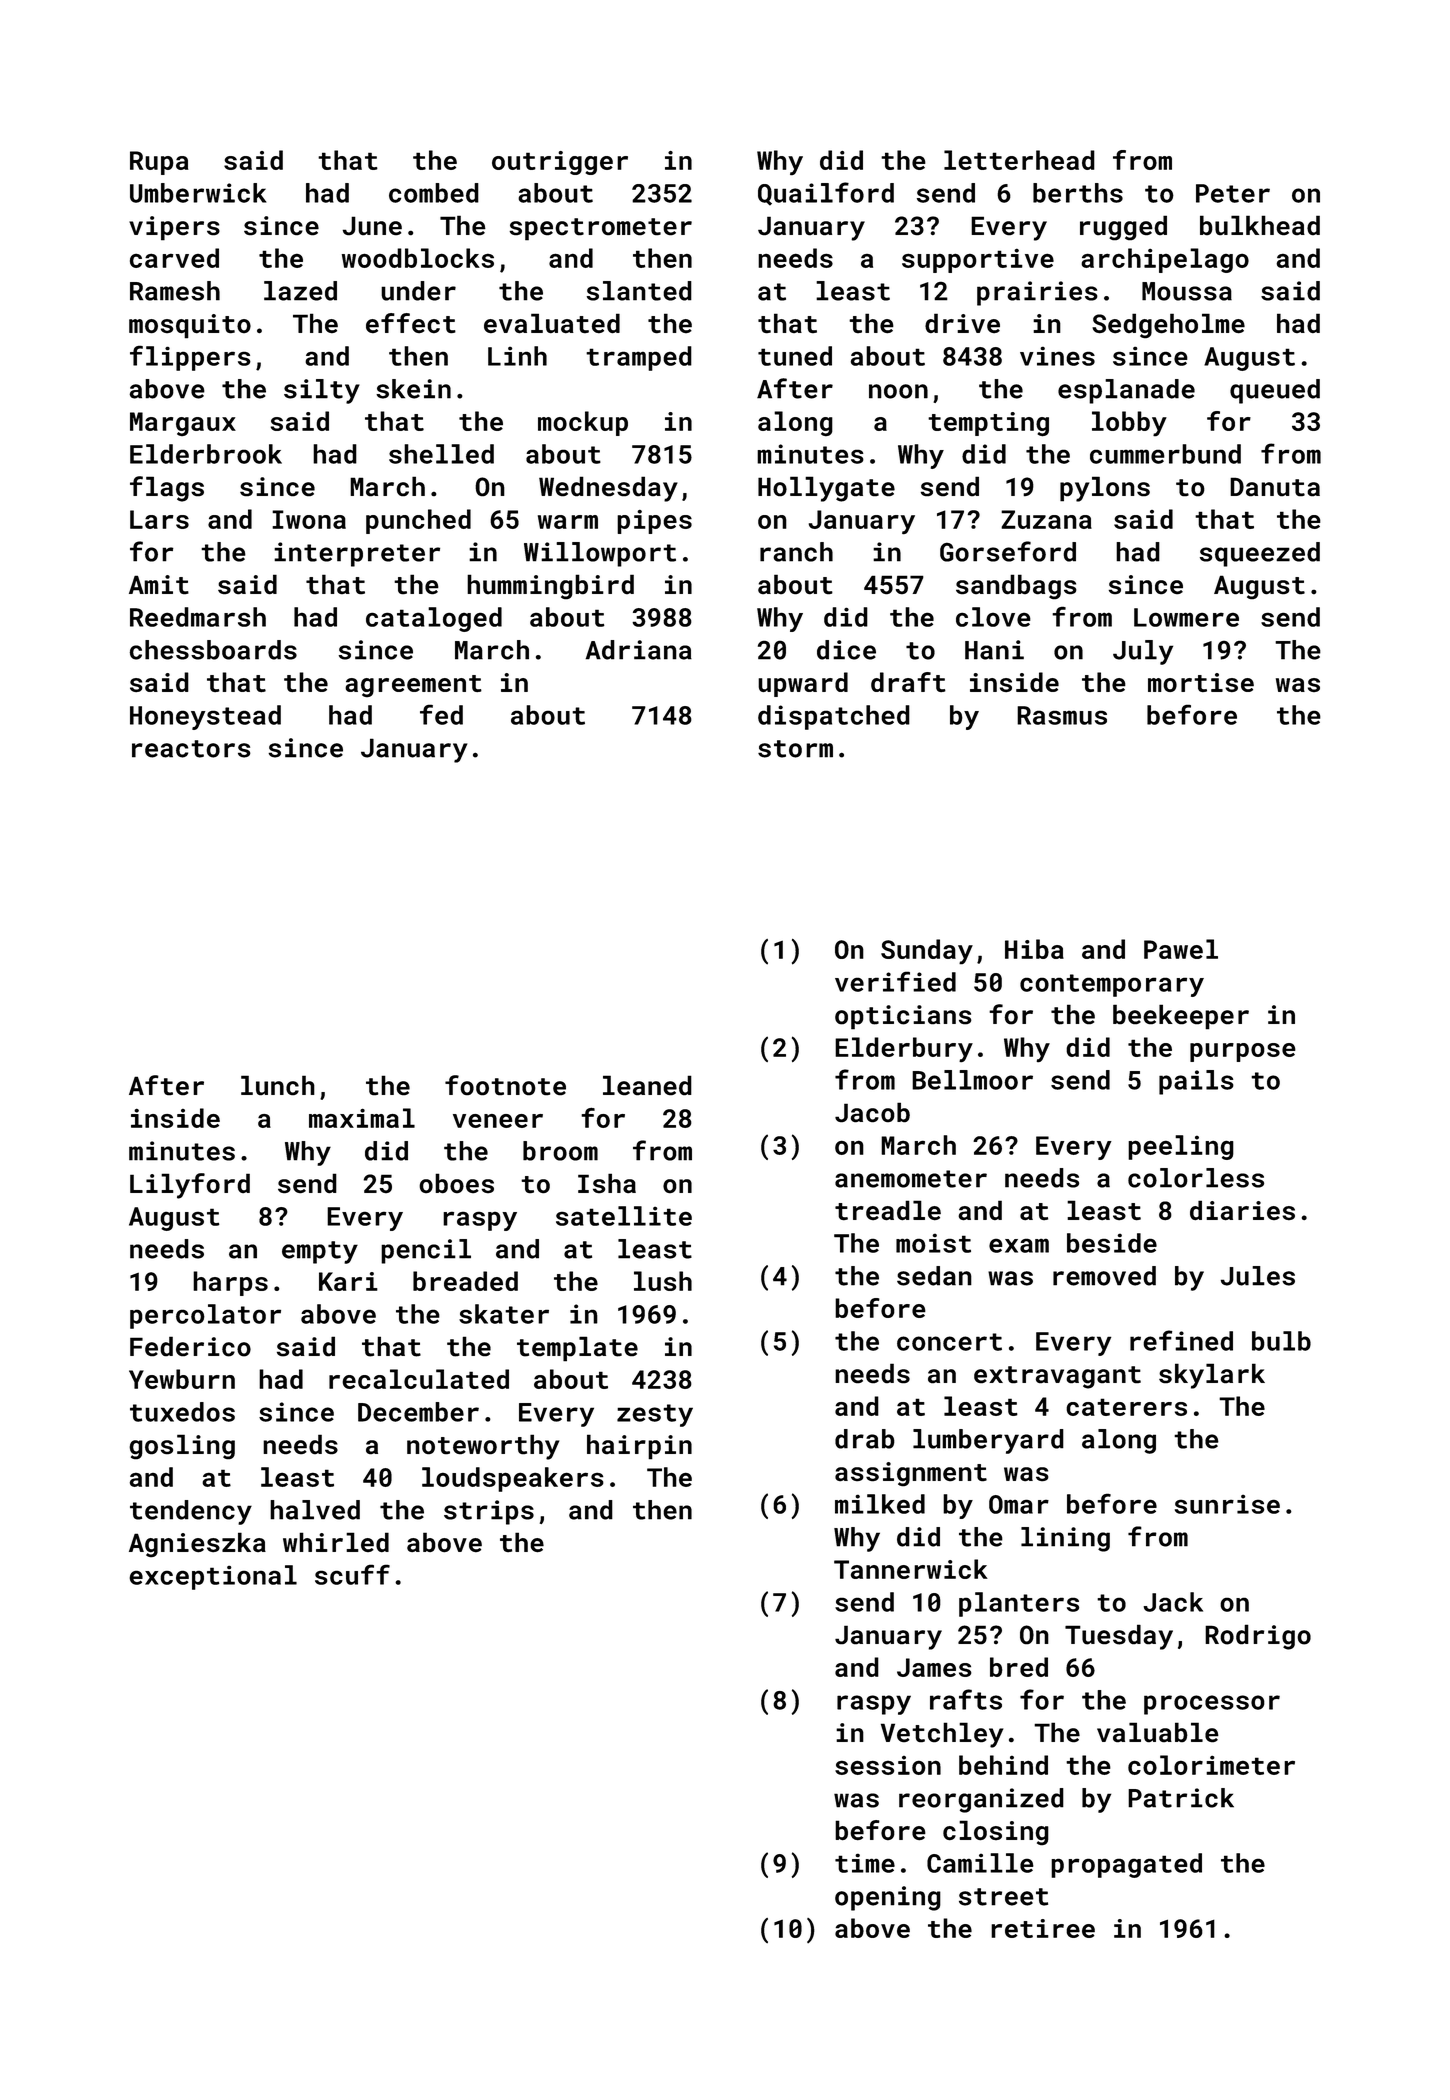 The height and width of the screenshot is (2100, 1450). I want to click on Peter, so click(1233, 193).
